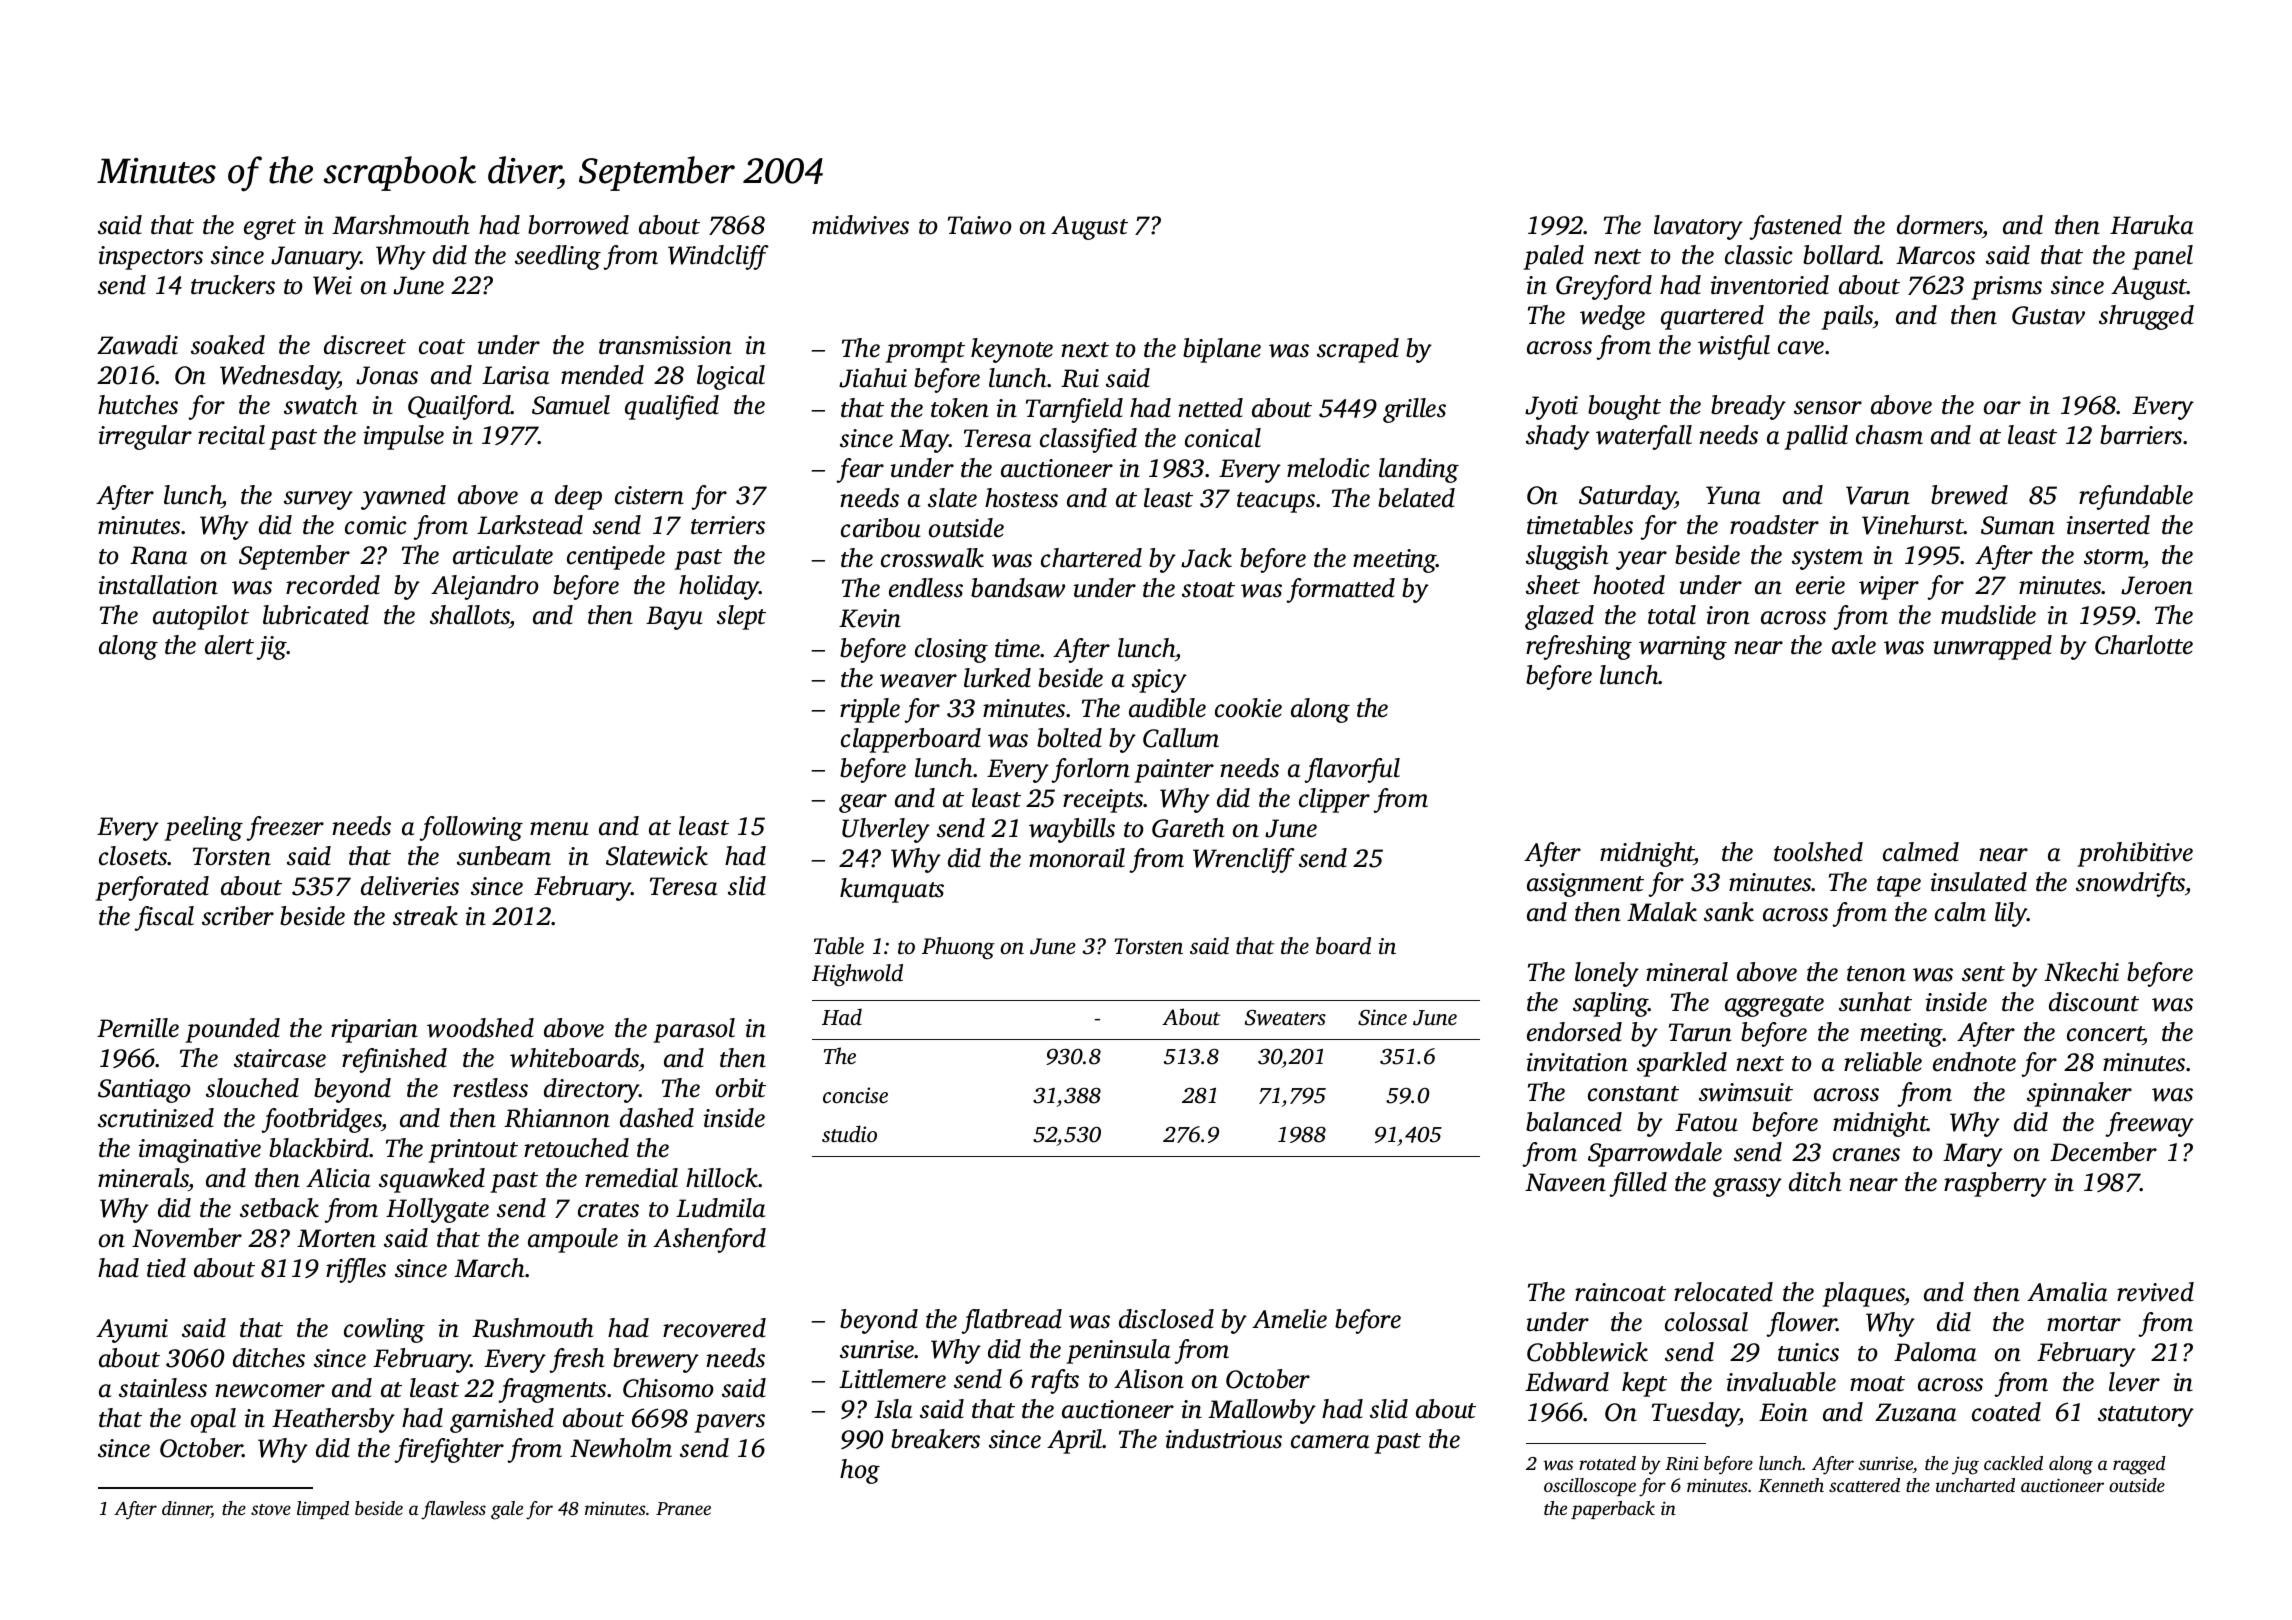 Image resolution: width=2292 pixels, height=1620 pixels. I want to click on impulse, so click(403, 437).
